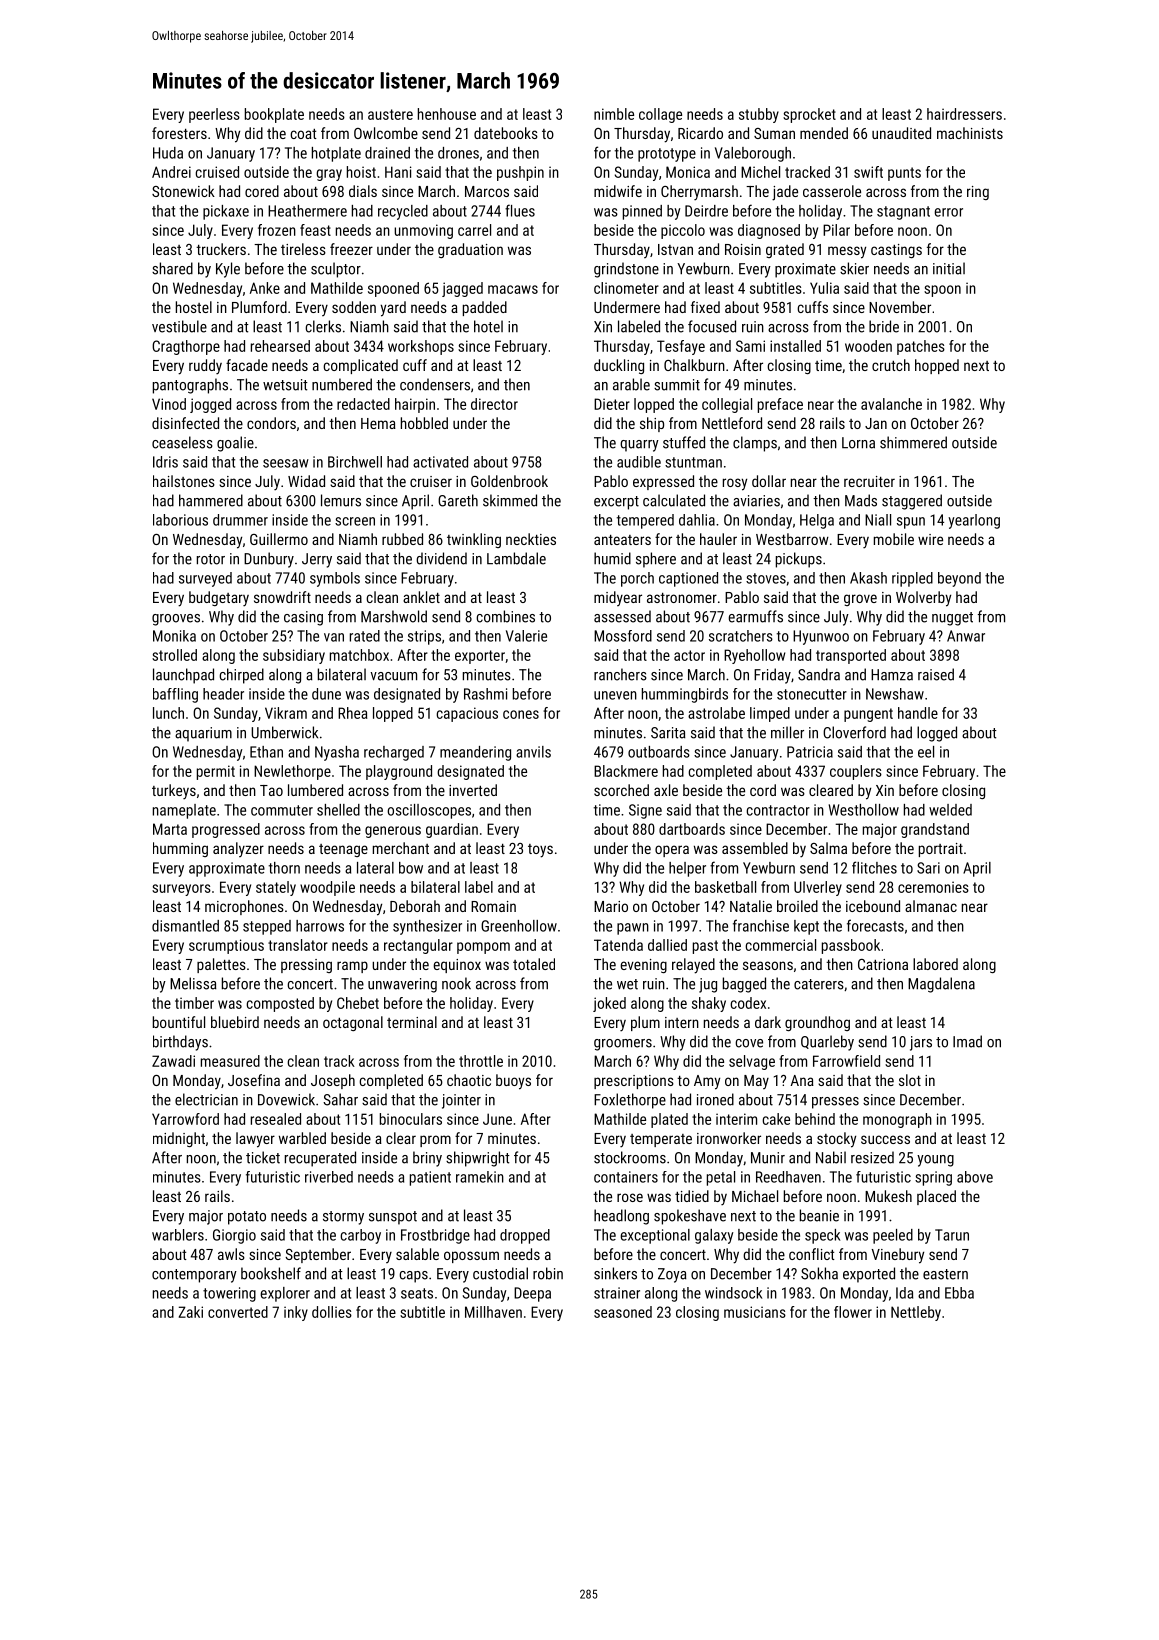  What do you see at coordinates (937, 734) in the document?
I see `logged` at bounding box center [937, 734].
